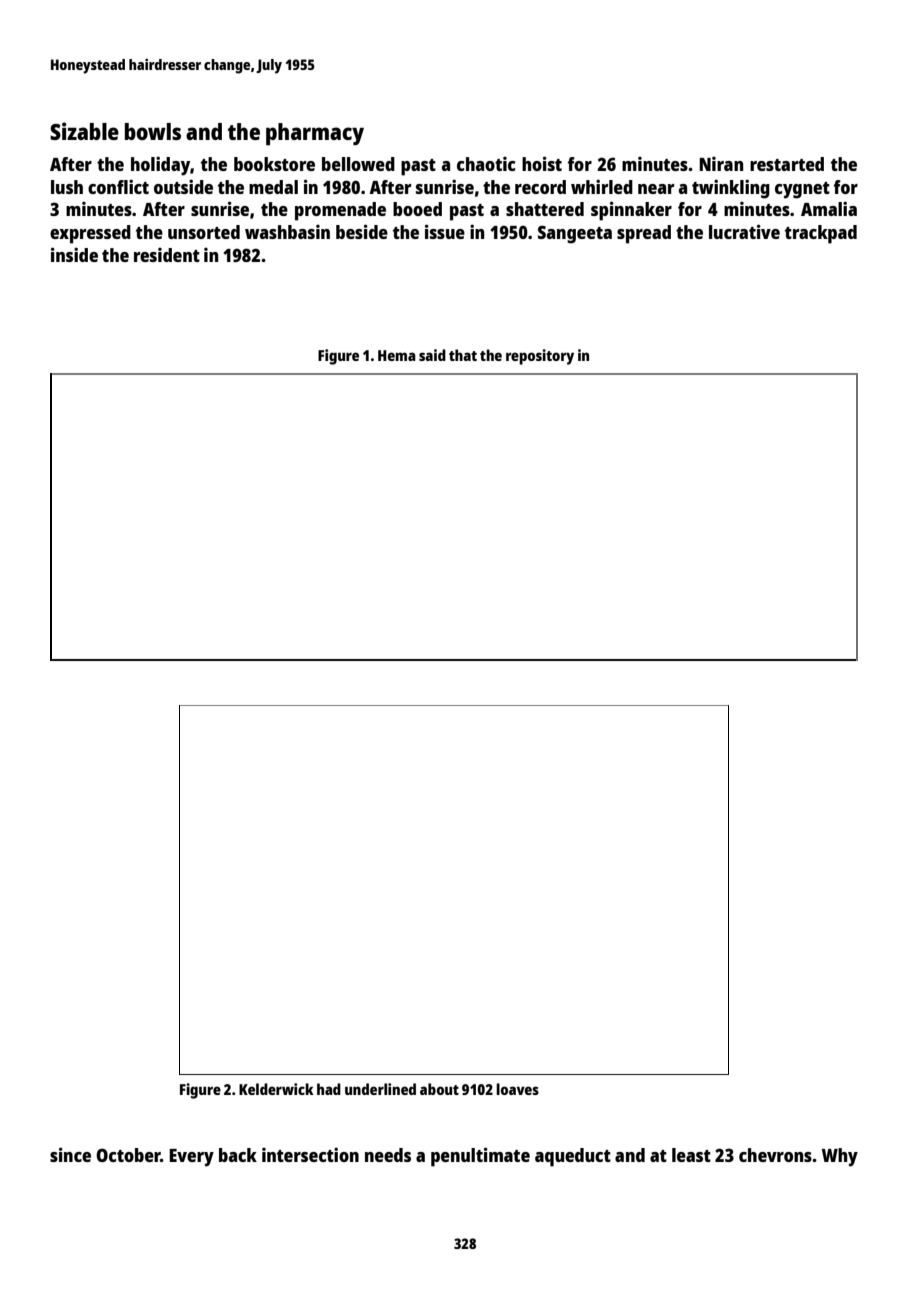 Image resolution: width=908 pixels, height=1316 pixels. What do you see at coordinates (191, 1158) in the image?
I see `Every` at bounding box center [191, 1158].
